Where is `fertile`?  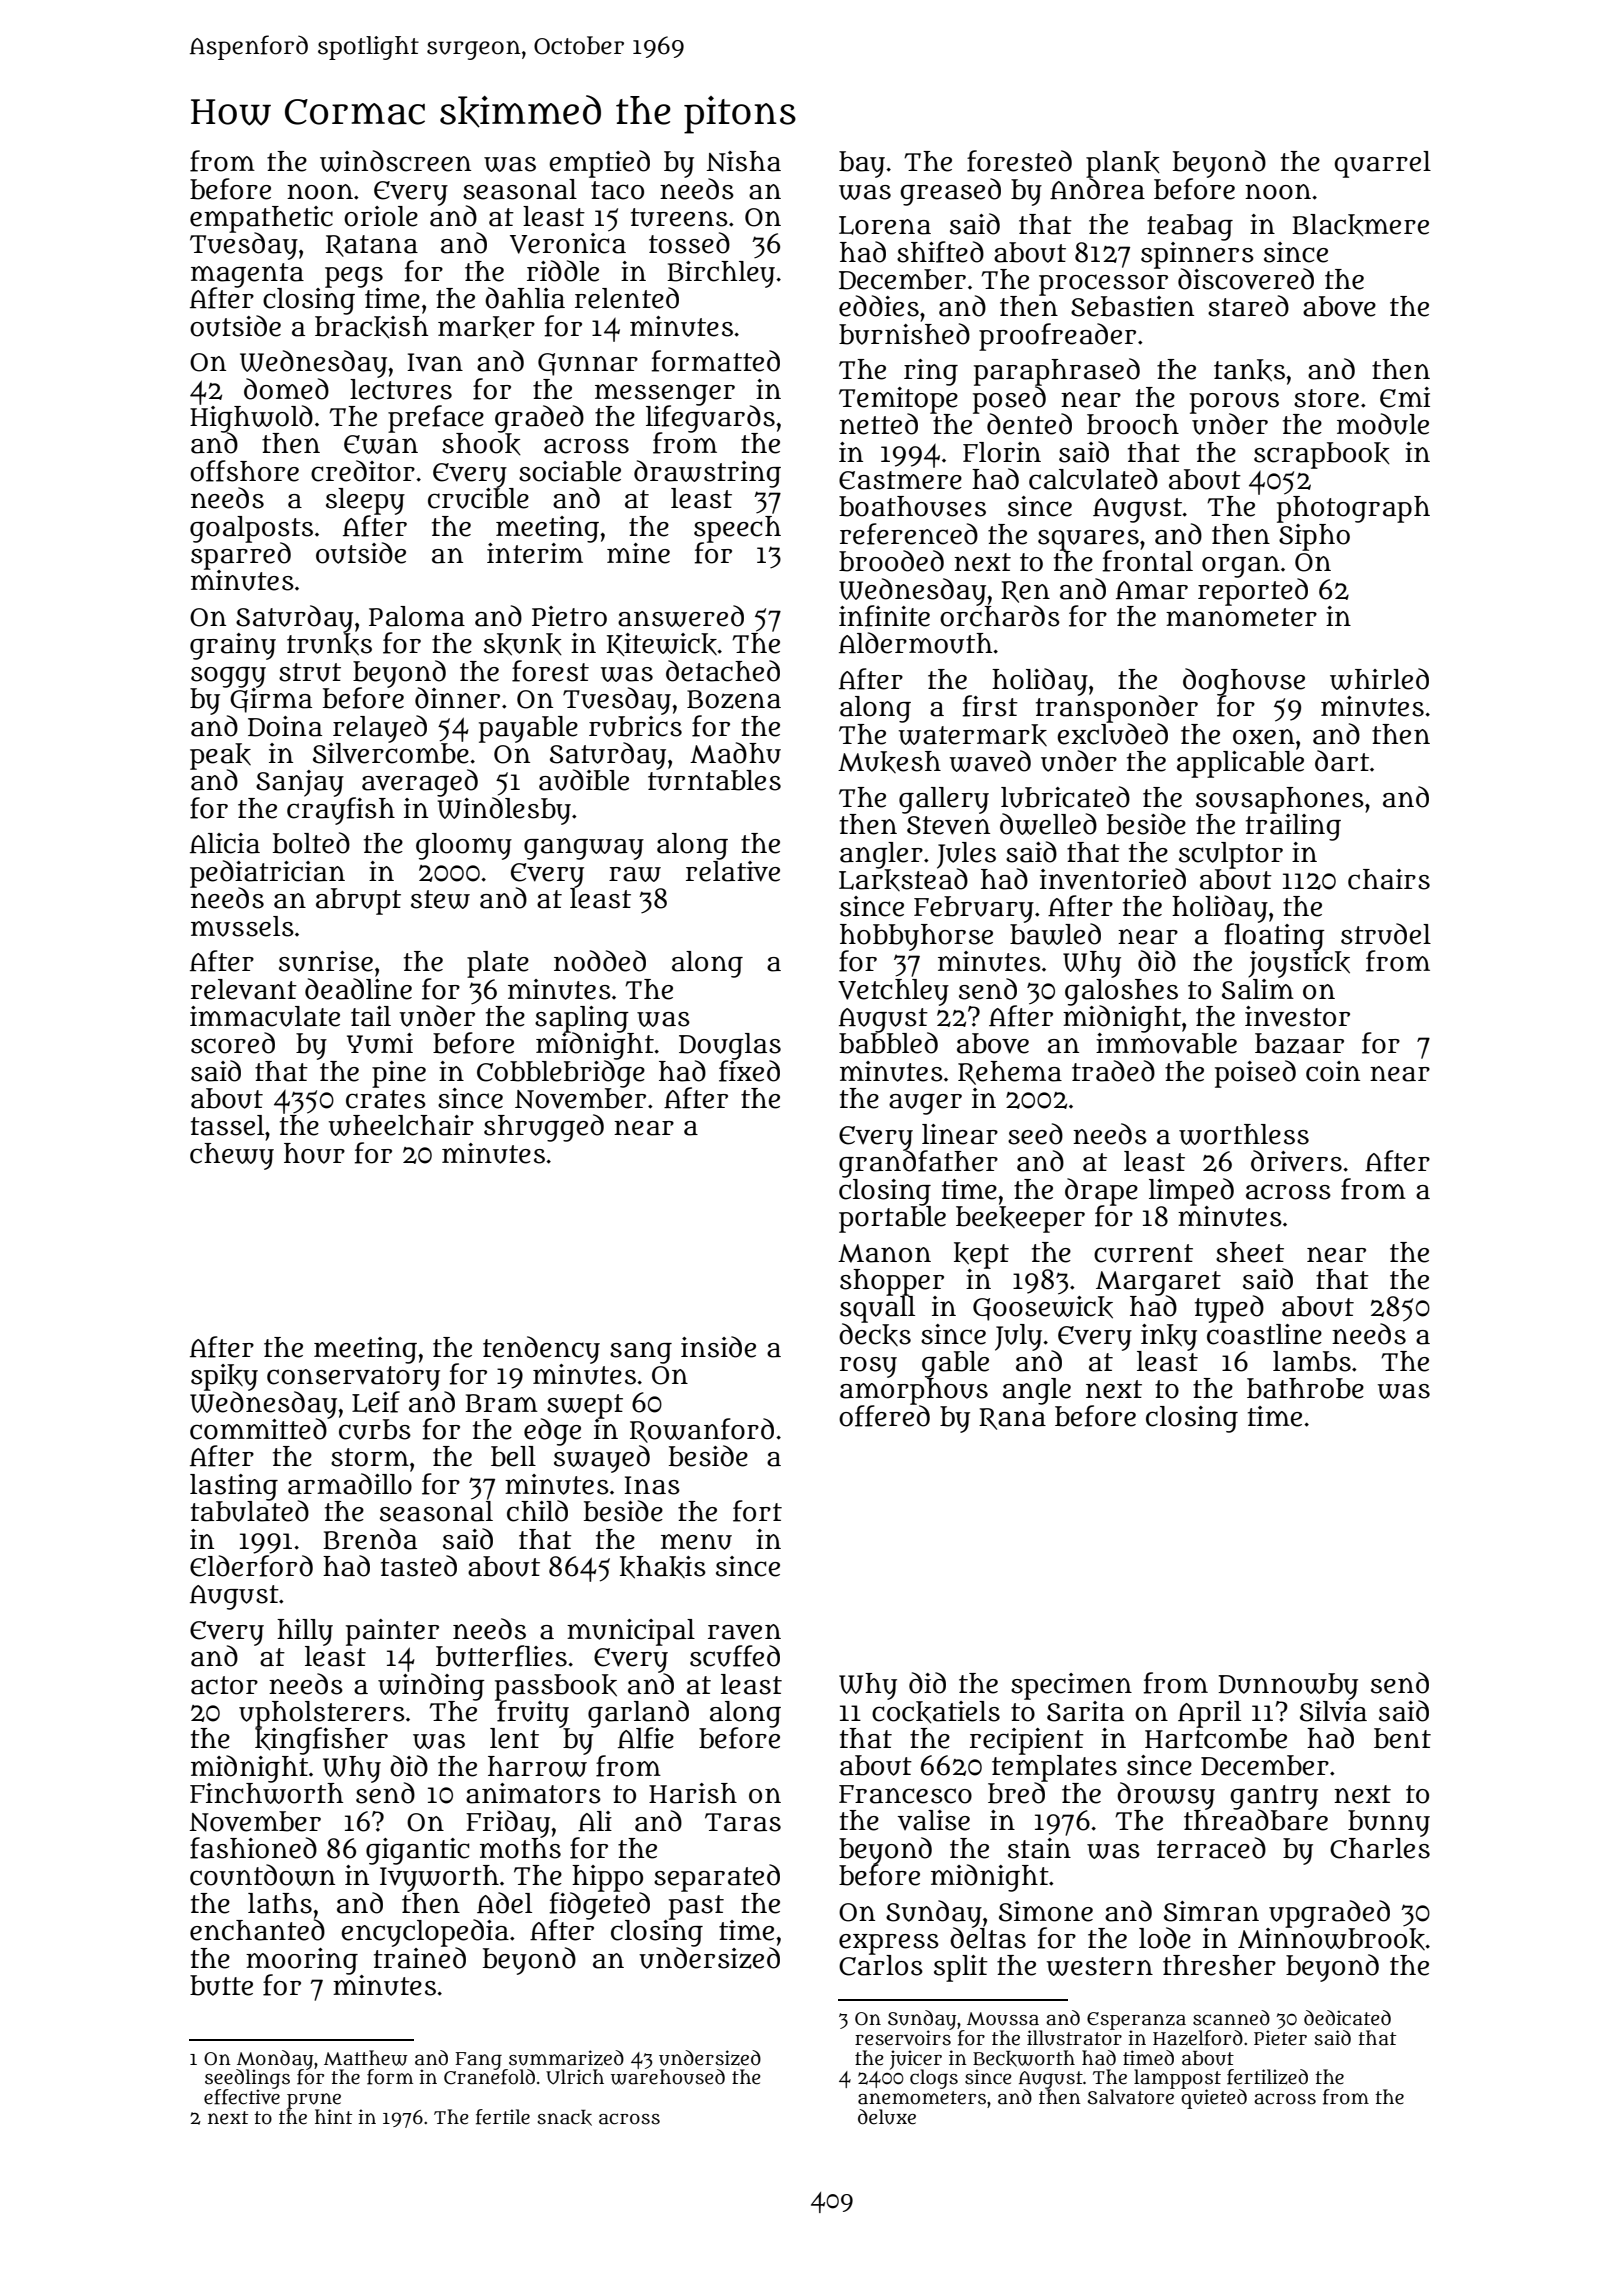 fertile is located at coordinates (503, 2117).
